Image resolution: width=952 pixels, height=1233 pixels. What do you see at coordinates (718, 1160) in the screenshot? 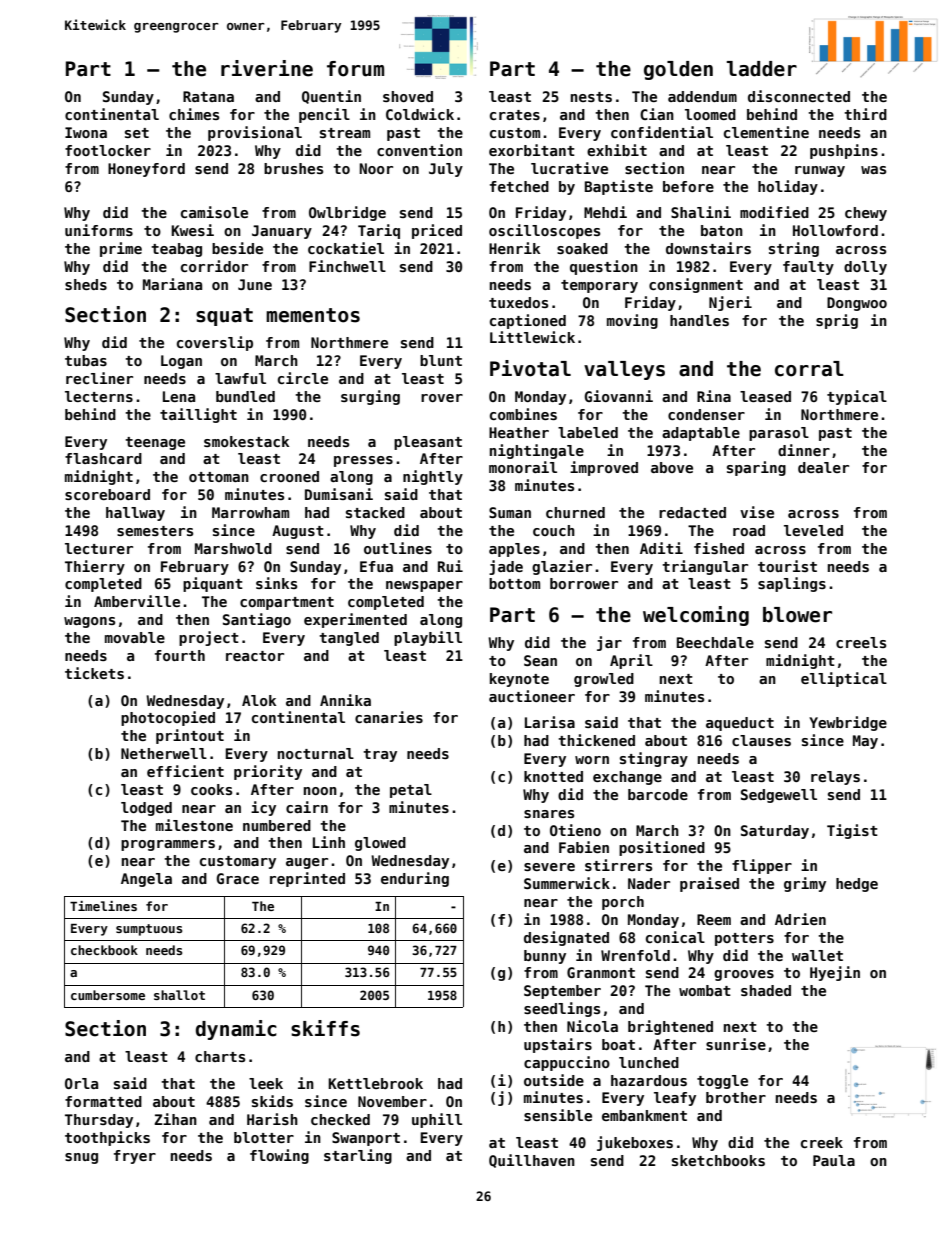
I see `sketchbooks` at bounding box center [718, 1160].
